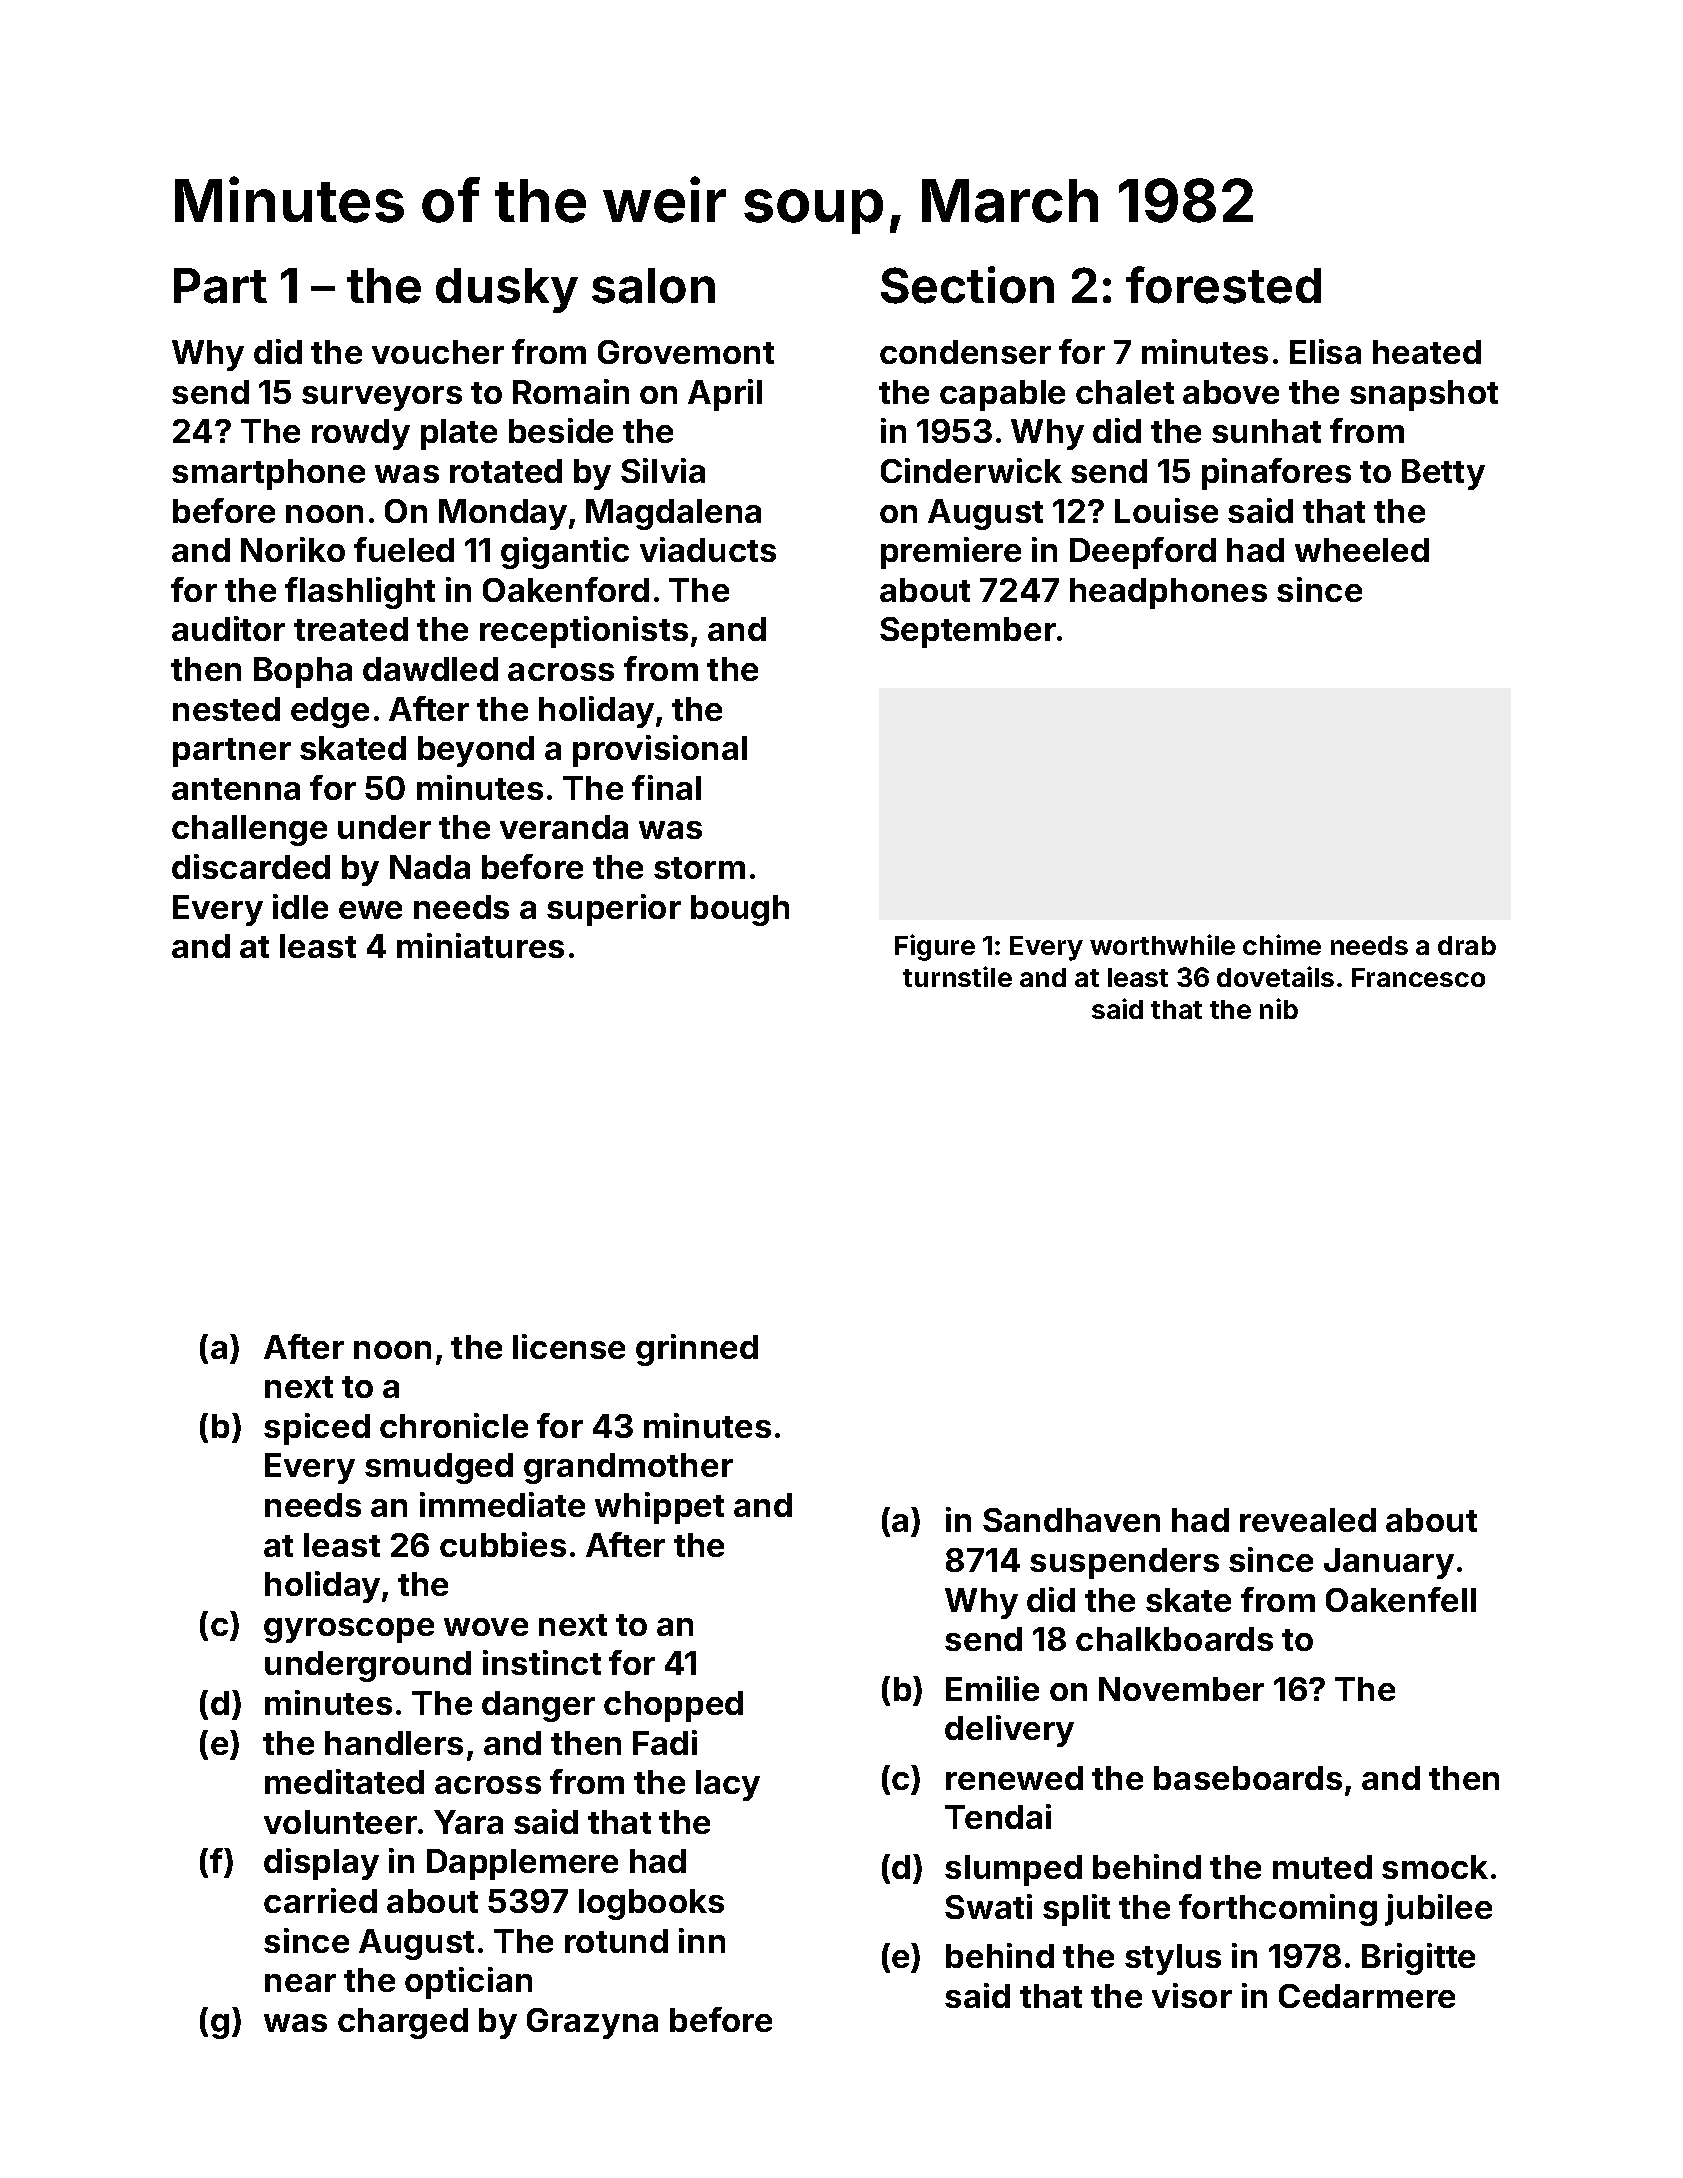  I want to click on visor, so click(1192, 1995).
